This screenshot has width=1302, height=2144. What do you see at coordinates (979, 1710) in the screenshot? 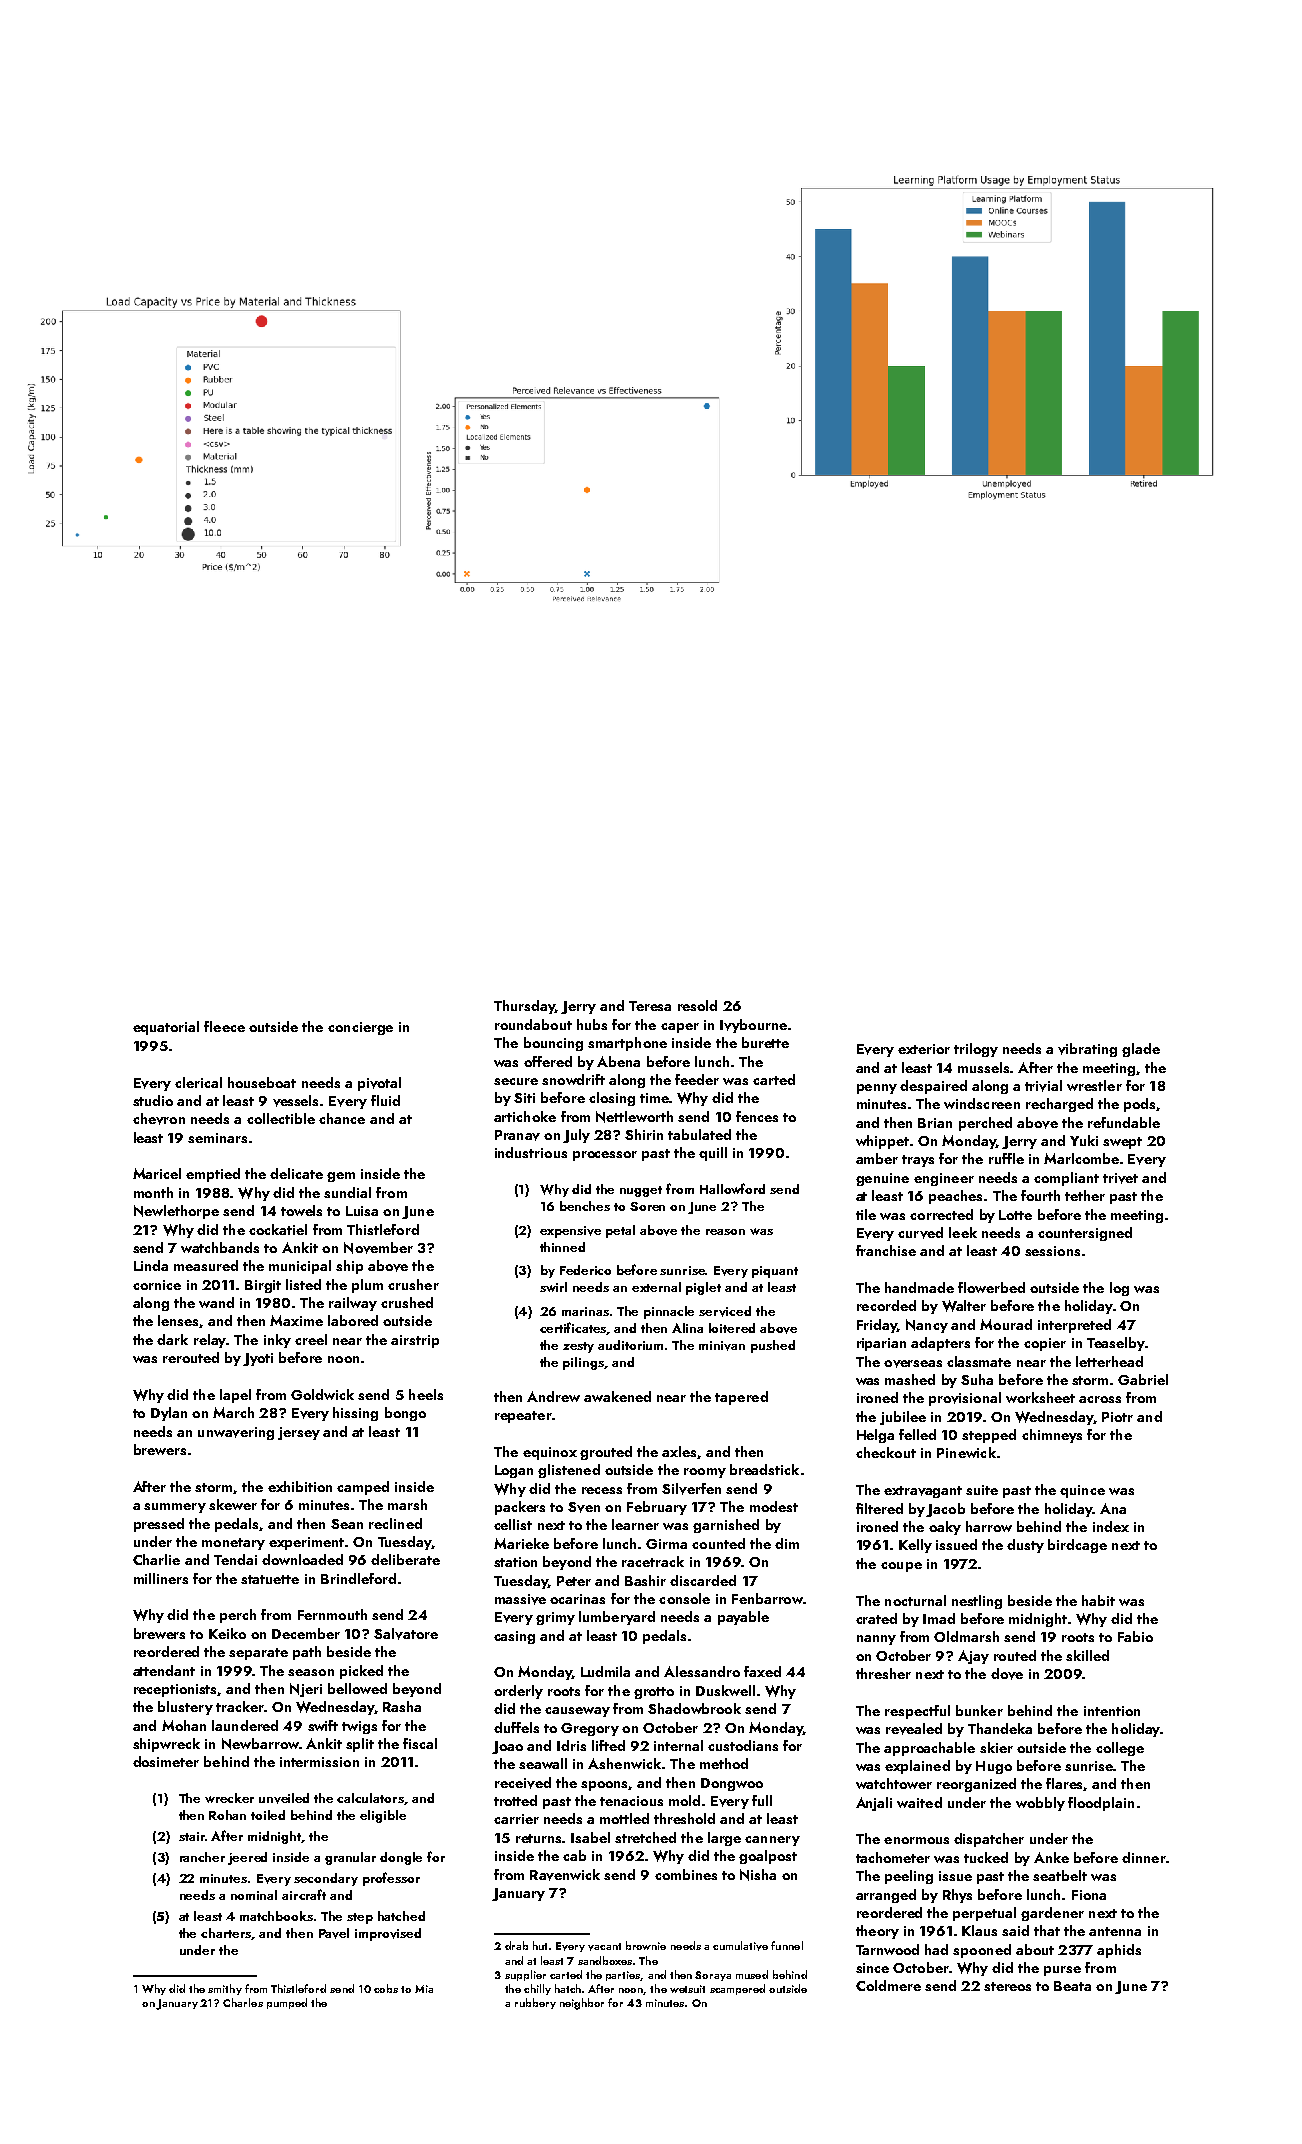
I see `bunker` at bounding box center [979, 1710].
